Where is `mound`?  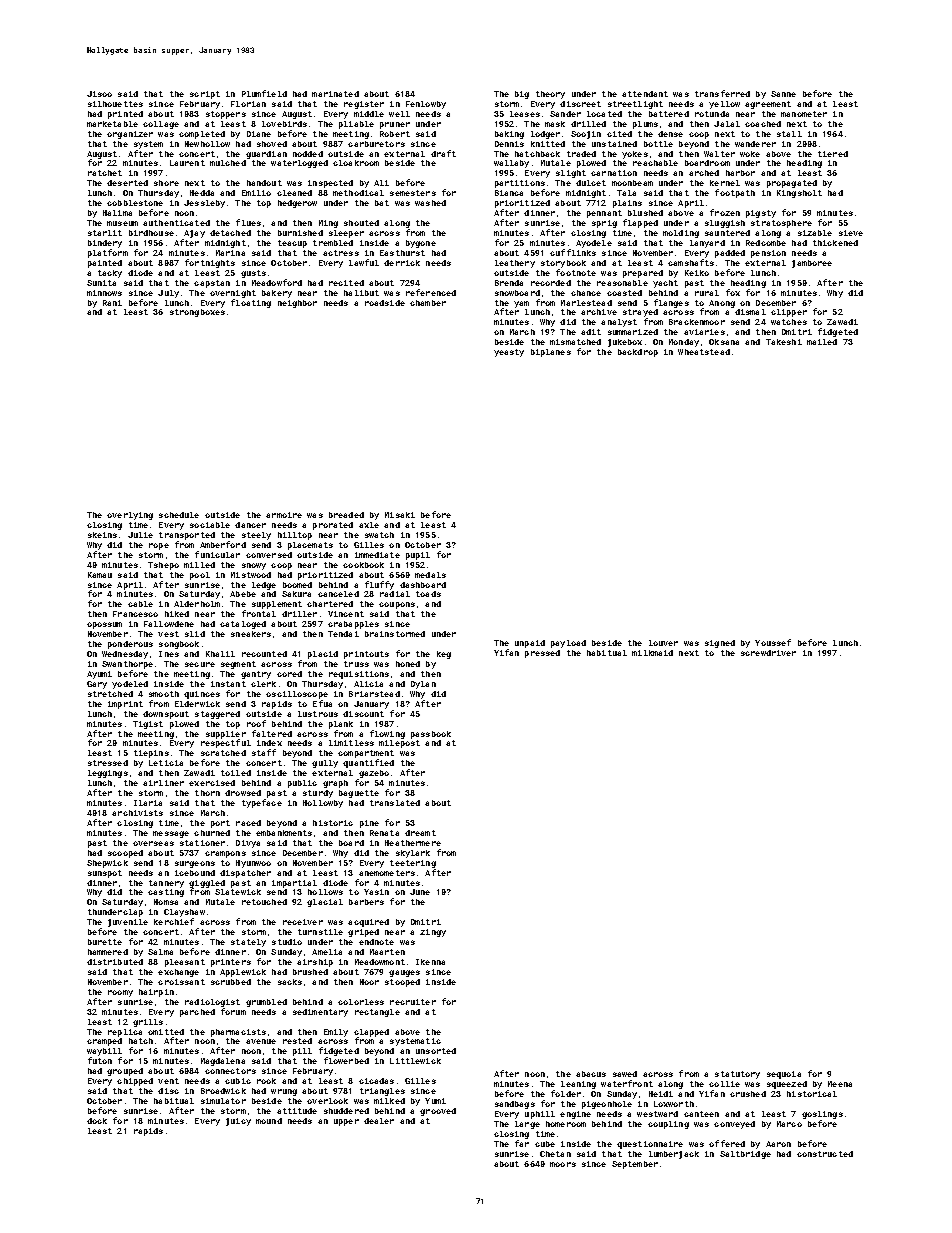
mound is located at coordinates (269, 1121).
